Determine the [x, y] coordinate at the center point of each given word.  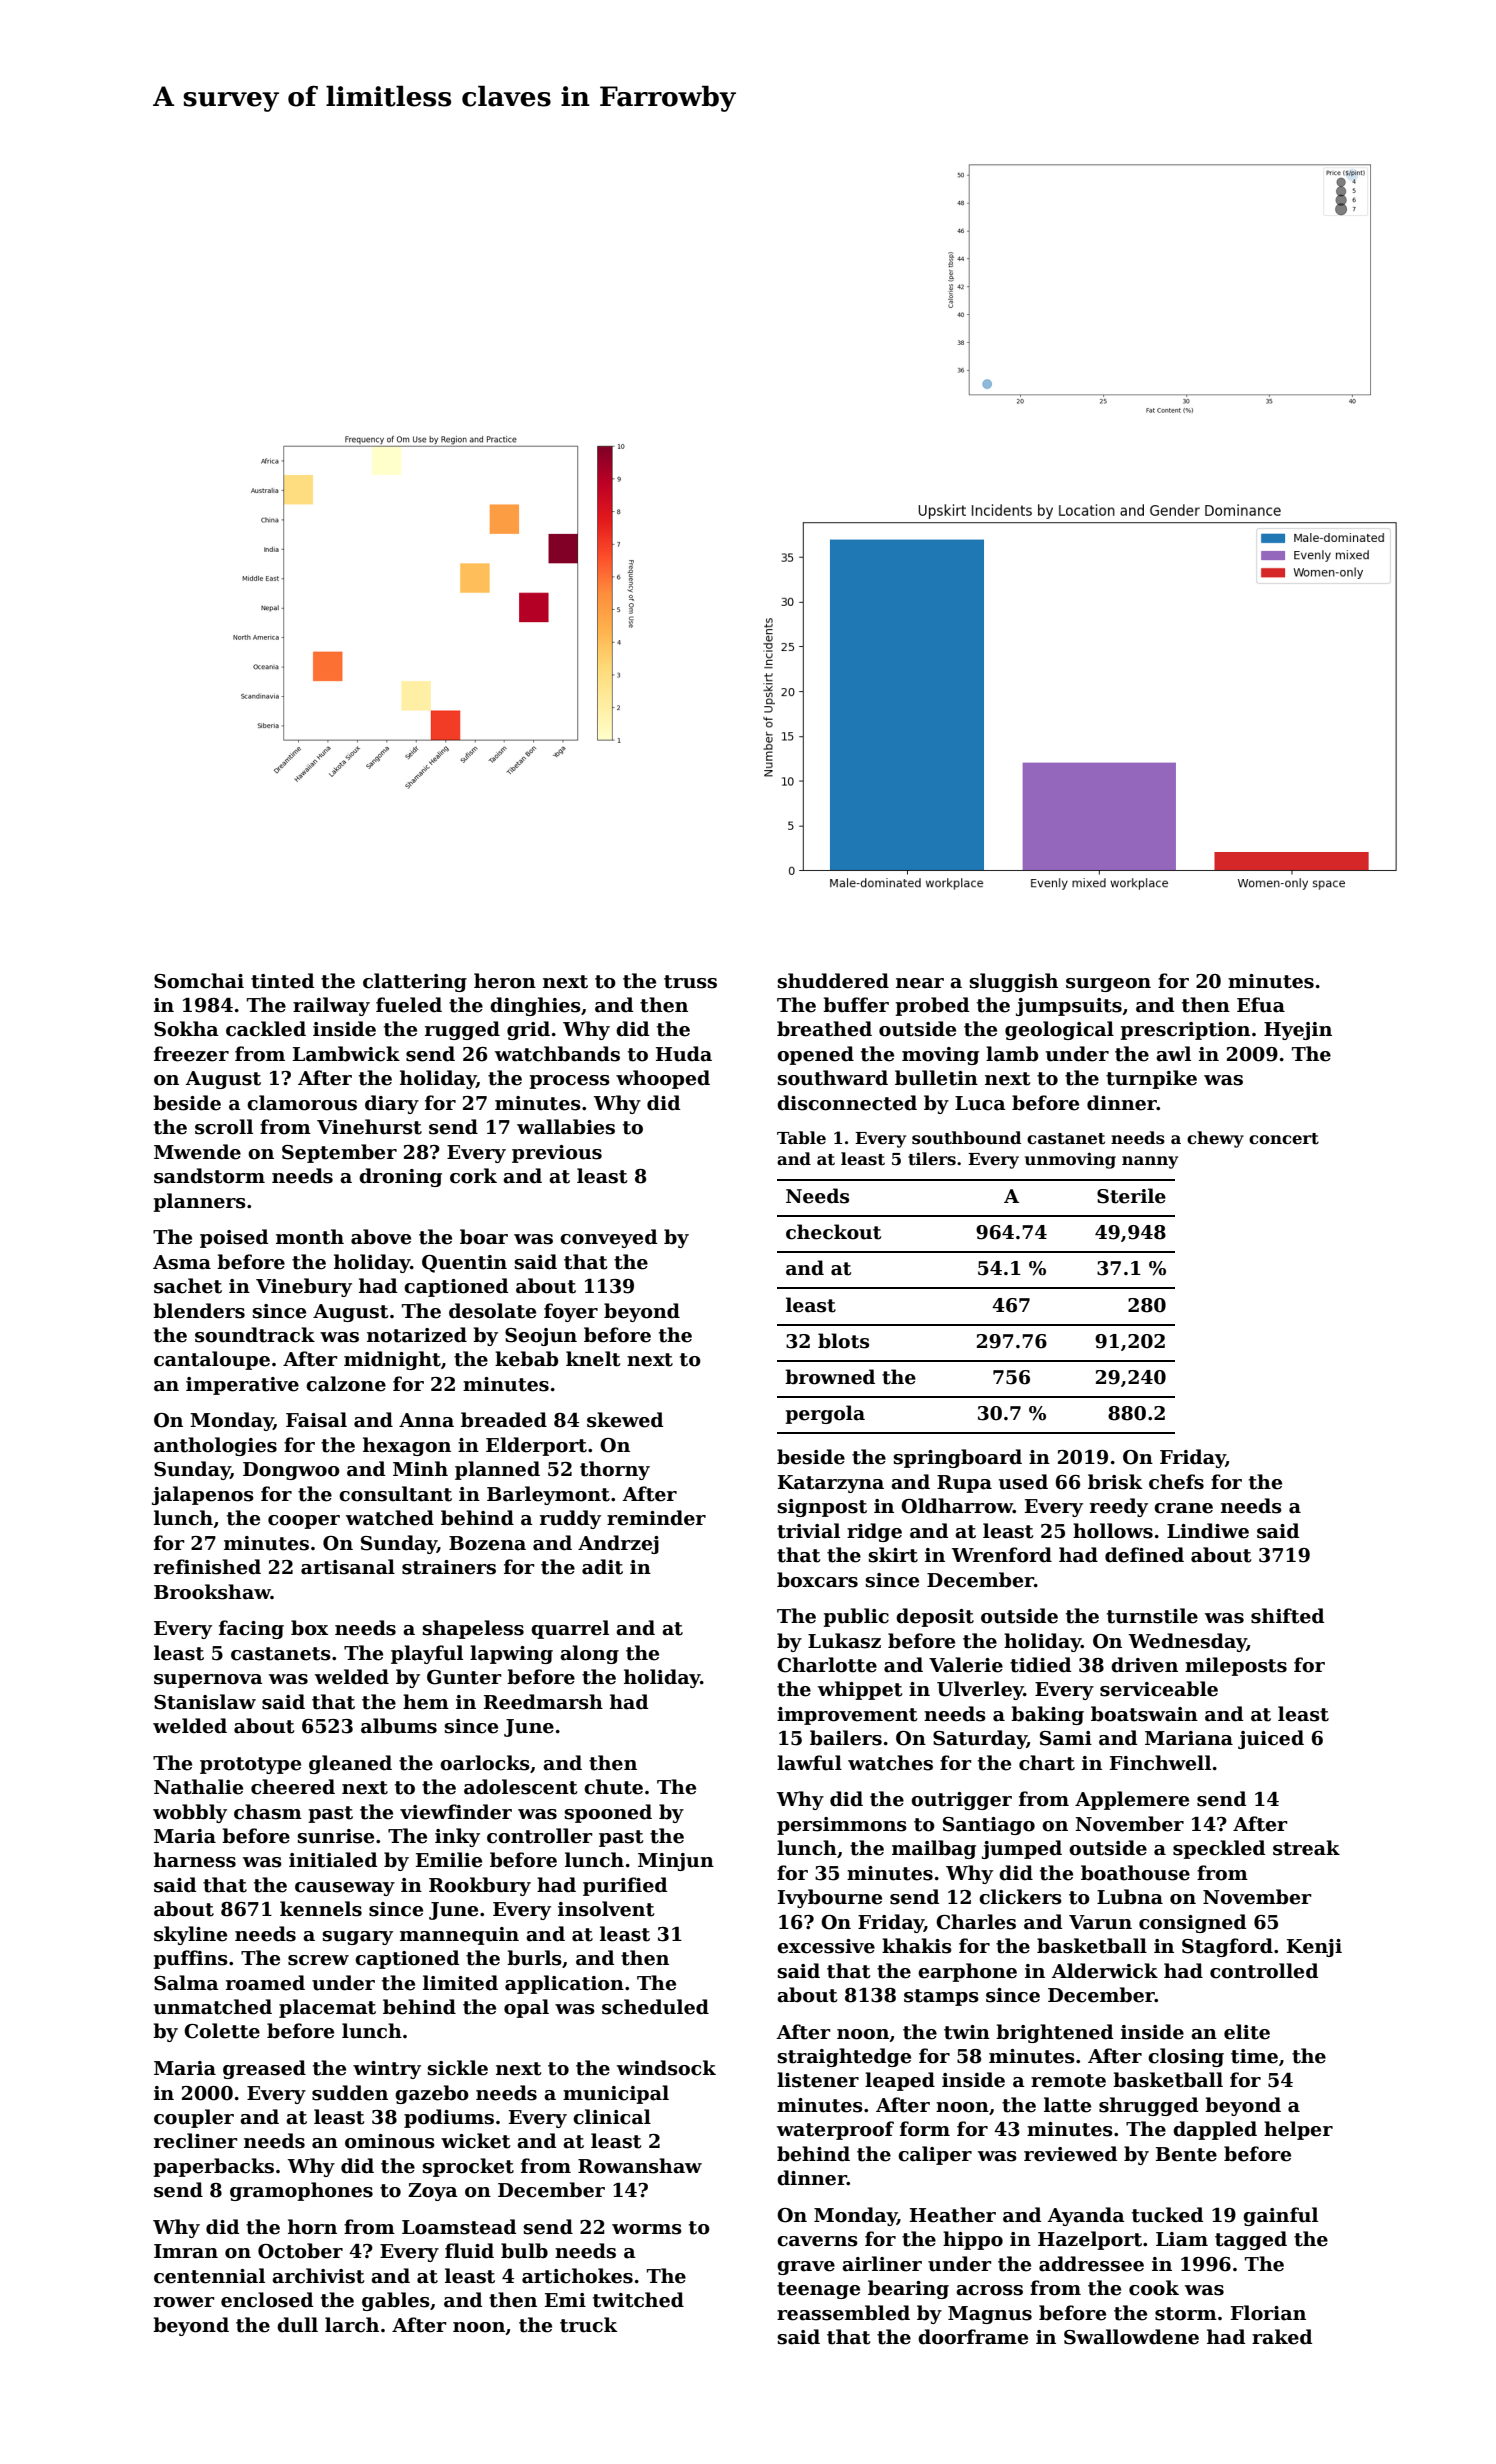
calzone [346, 1384]
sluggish [1014, 982]
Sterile [1131, 1196]
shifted [1287, 1616]
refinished [207, 1567]
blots [843, 1341]
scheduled [655, 2007]
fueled [409, 1005]
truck [588, 2325]
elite [1247, 2032]
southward [833, 1078]
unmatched [213, 2007]
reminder [656, 1518]
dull [297, 2325]
